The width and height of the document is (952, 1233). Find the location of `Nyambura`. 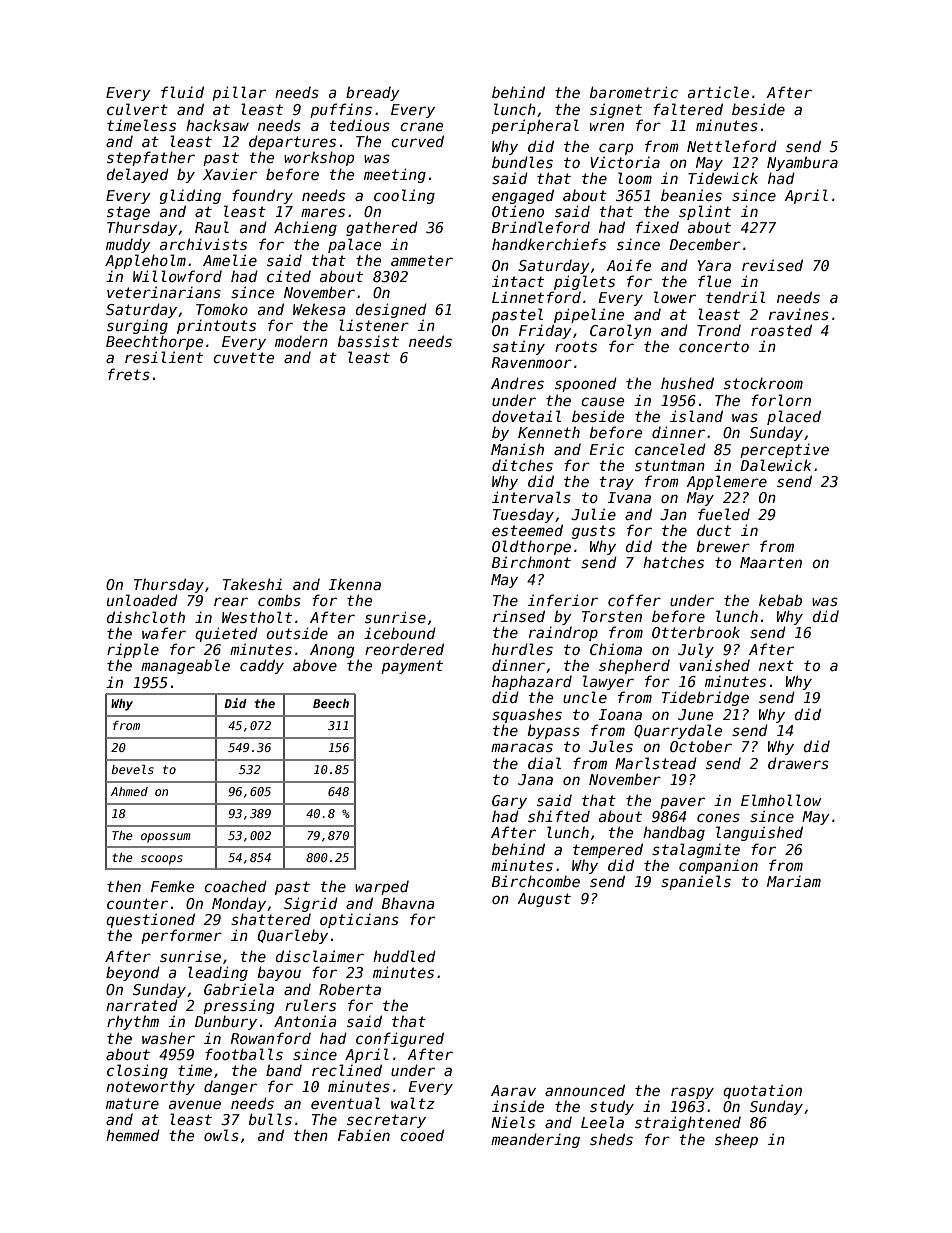

Nyambura is located at coordinates (802, 163).
